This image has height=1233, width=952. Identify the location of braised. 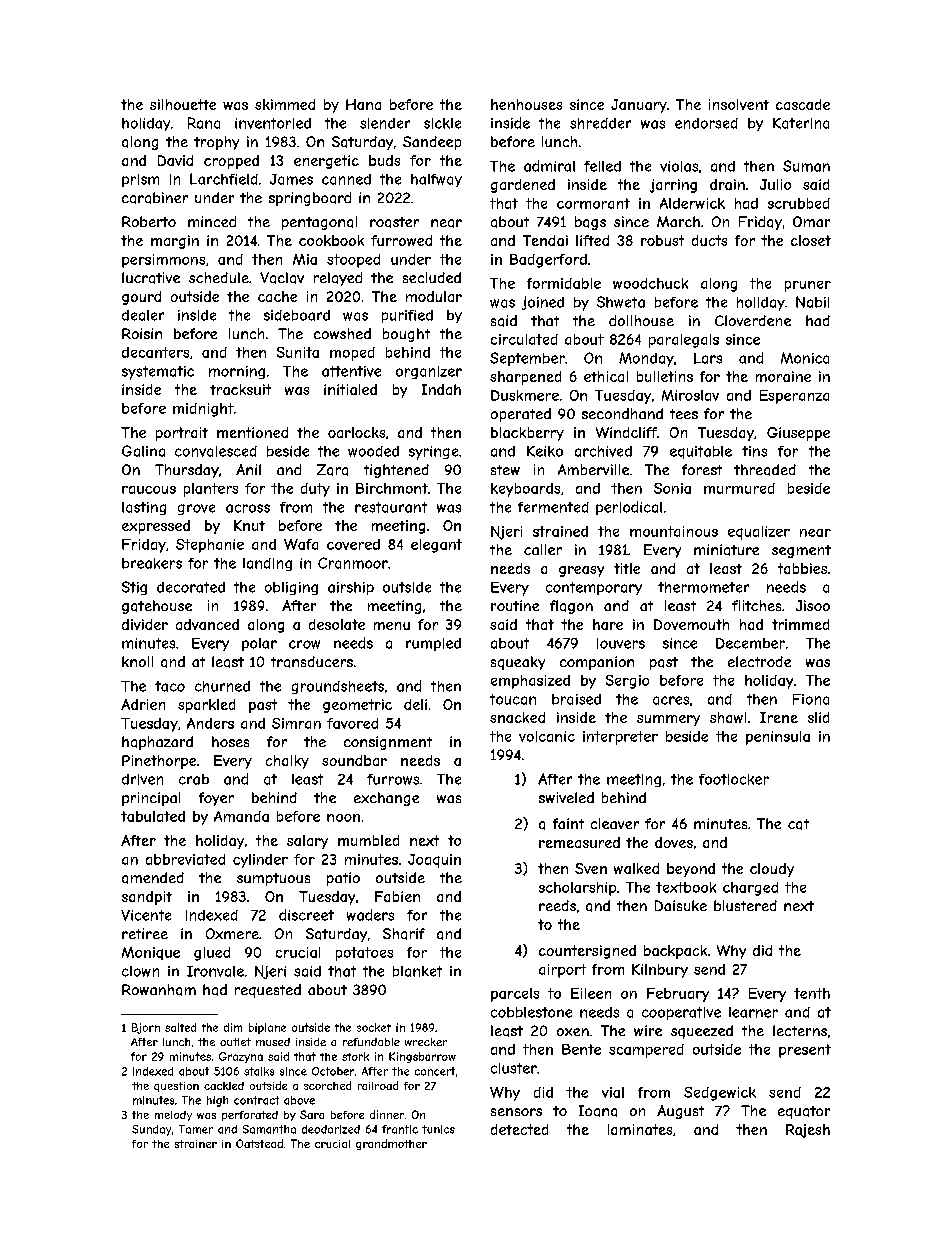
(576, 699).
